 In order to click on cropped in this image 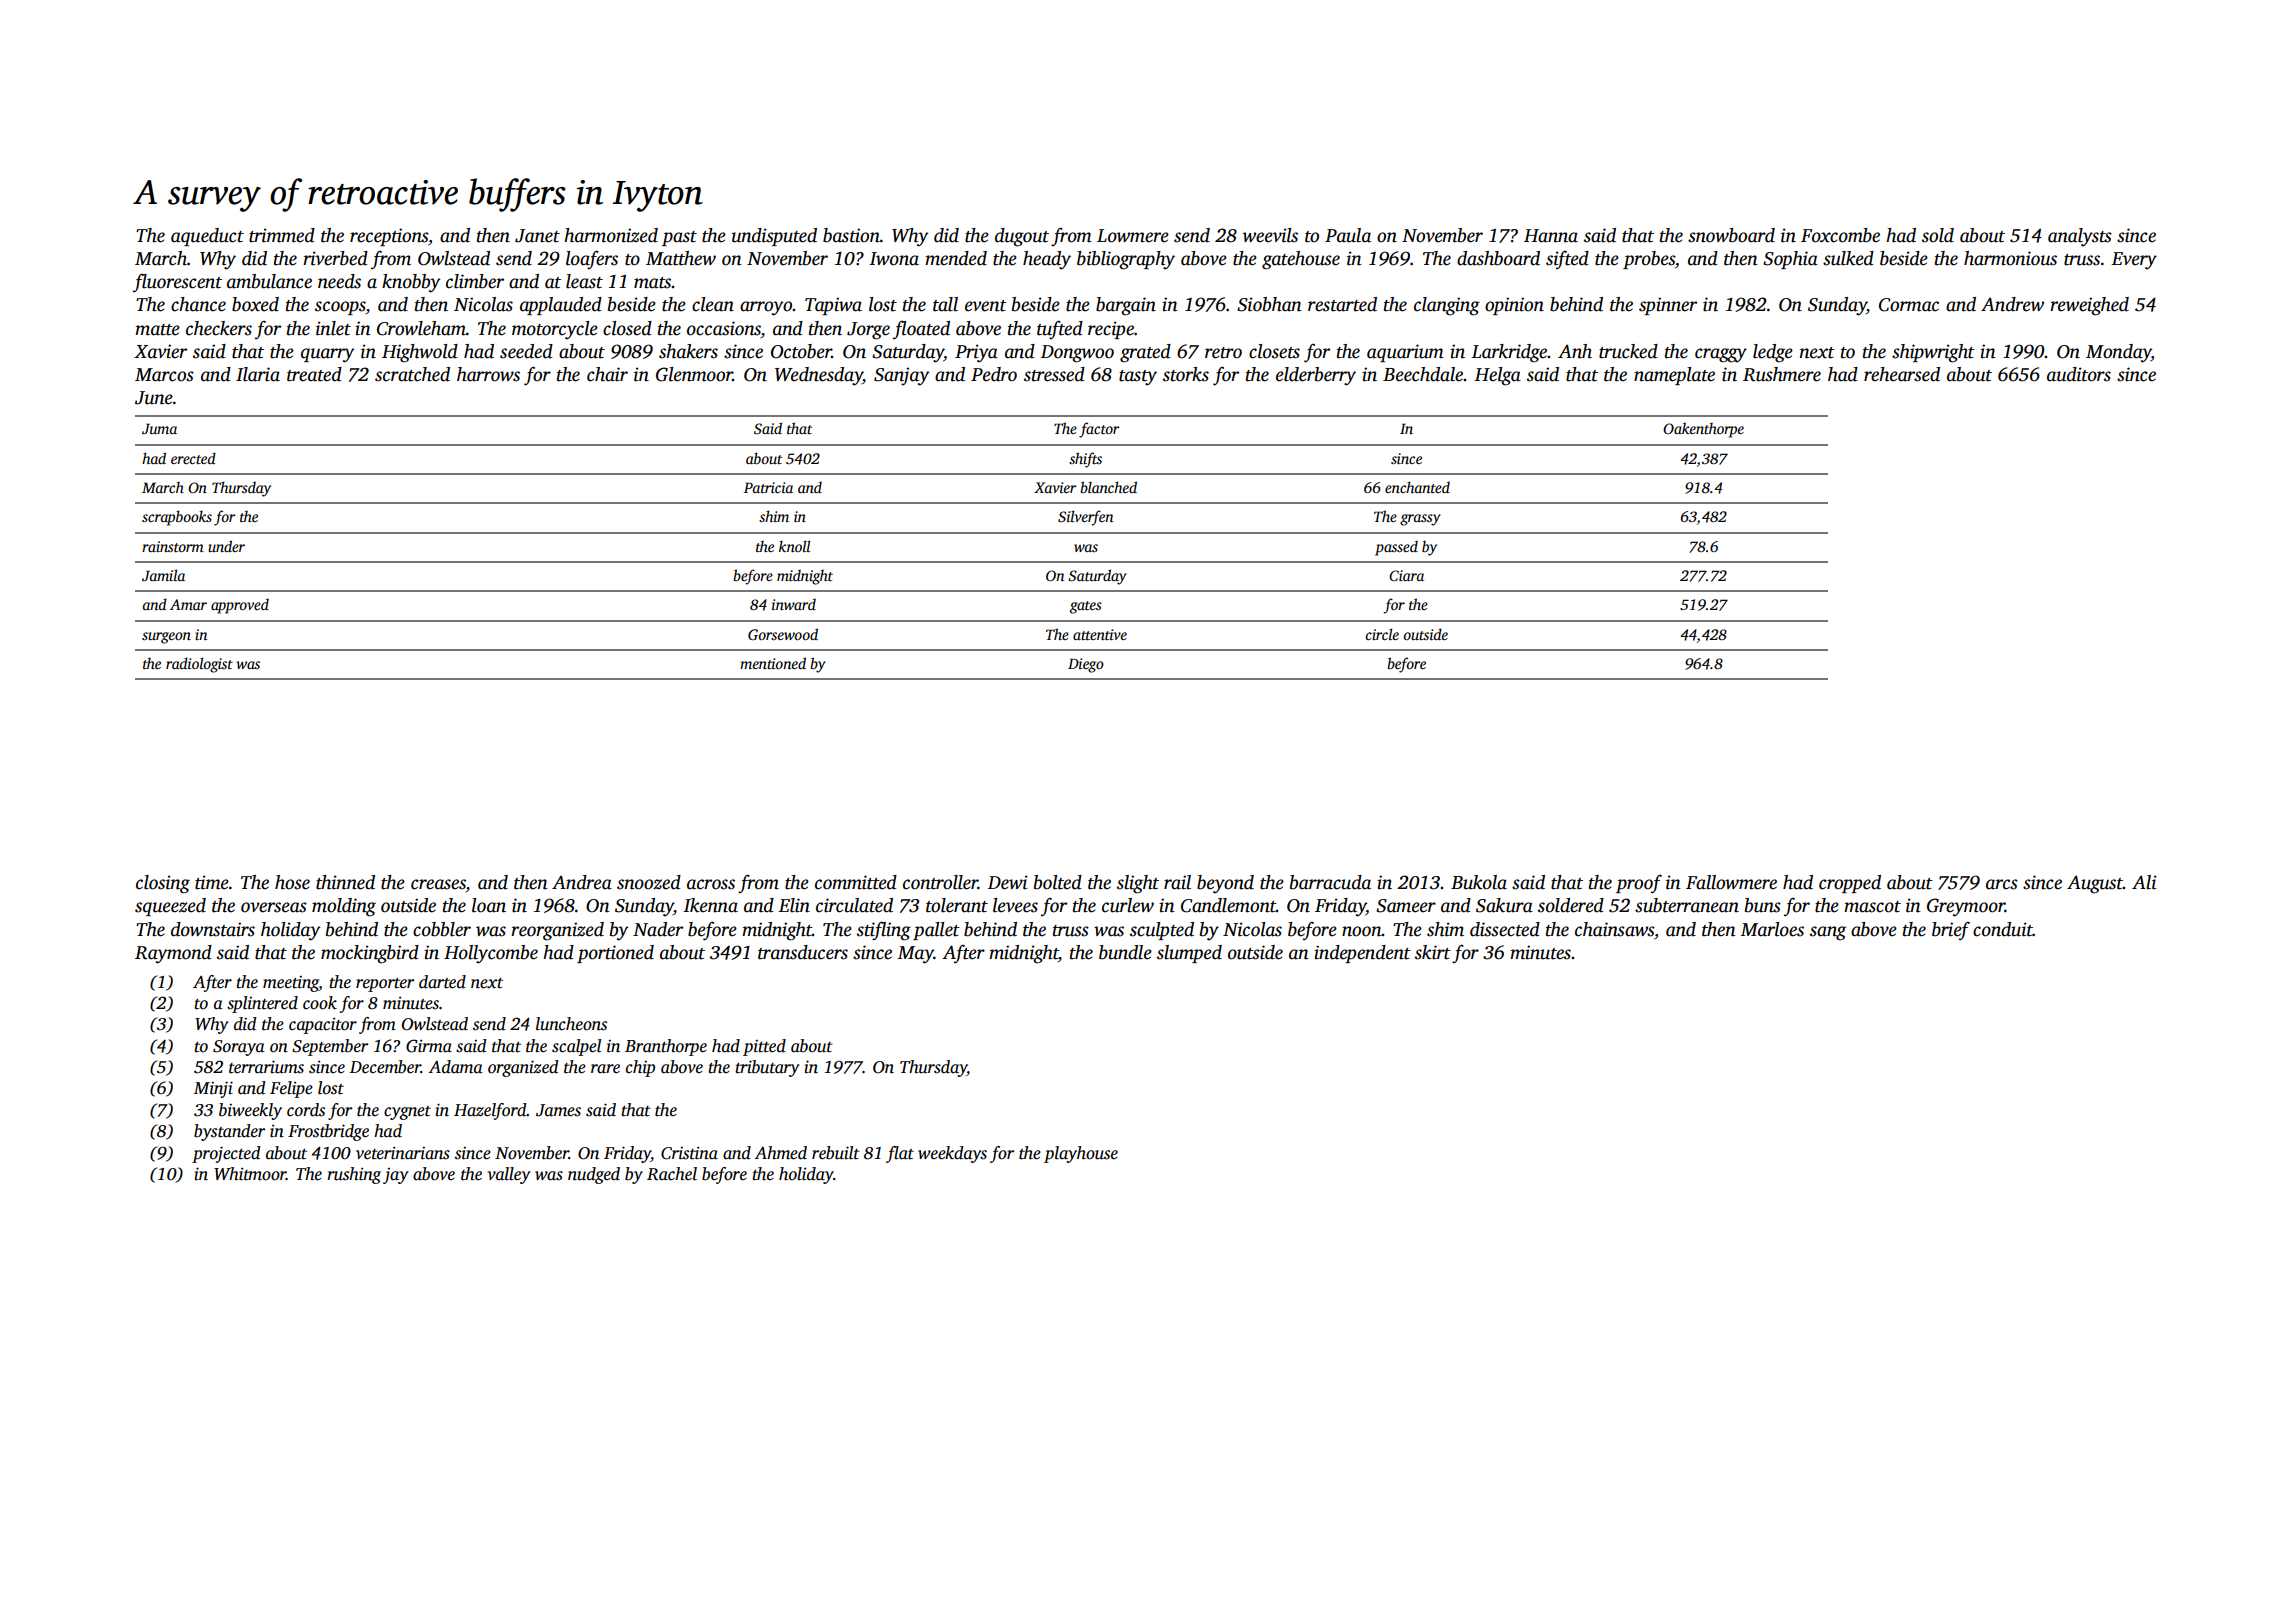, I will do `click(1850, 884)`.
